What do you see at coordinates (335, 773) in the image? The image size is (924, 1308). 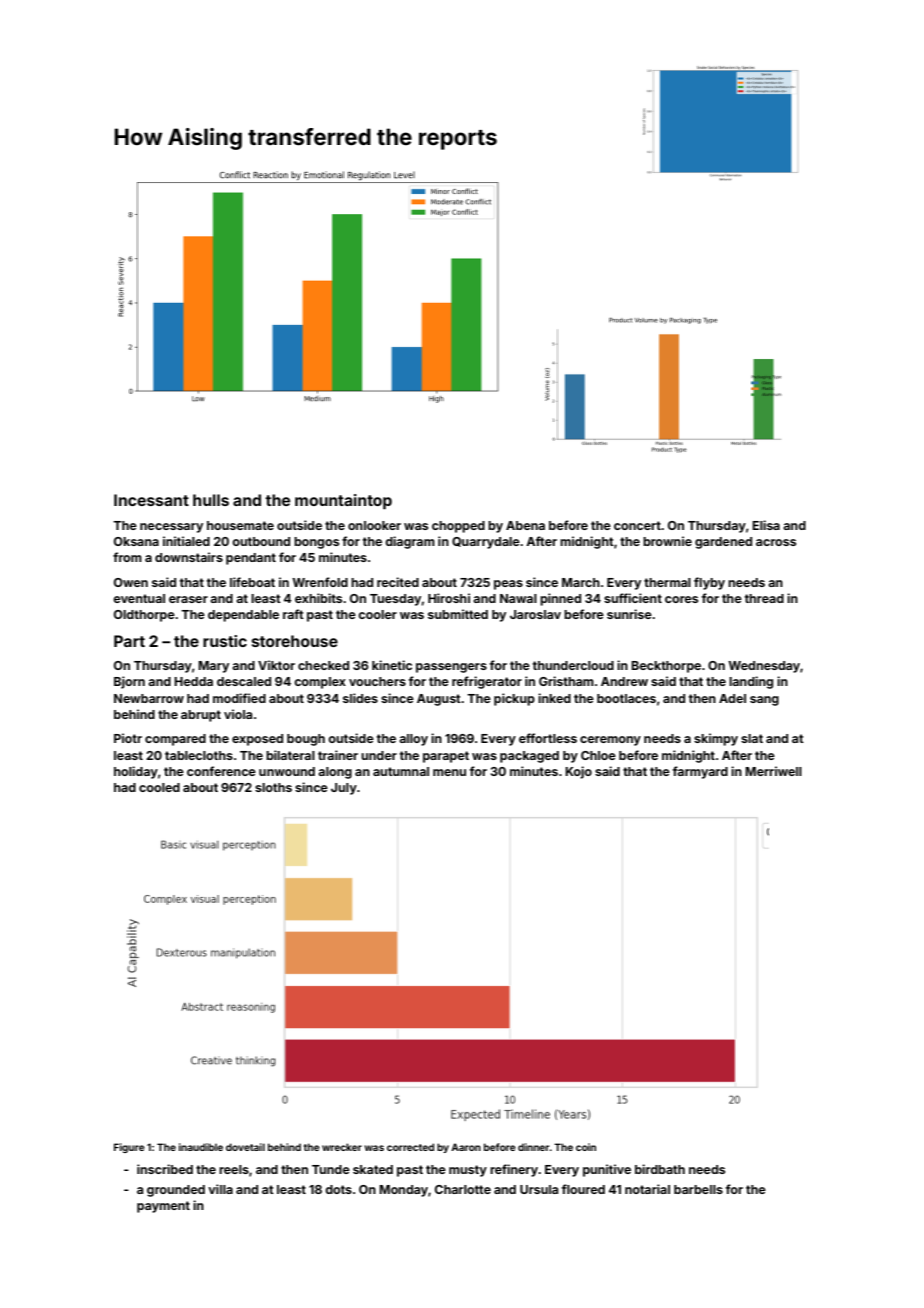 I see `along` at bounding box center [335, 773].
